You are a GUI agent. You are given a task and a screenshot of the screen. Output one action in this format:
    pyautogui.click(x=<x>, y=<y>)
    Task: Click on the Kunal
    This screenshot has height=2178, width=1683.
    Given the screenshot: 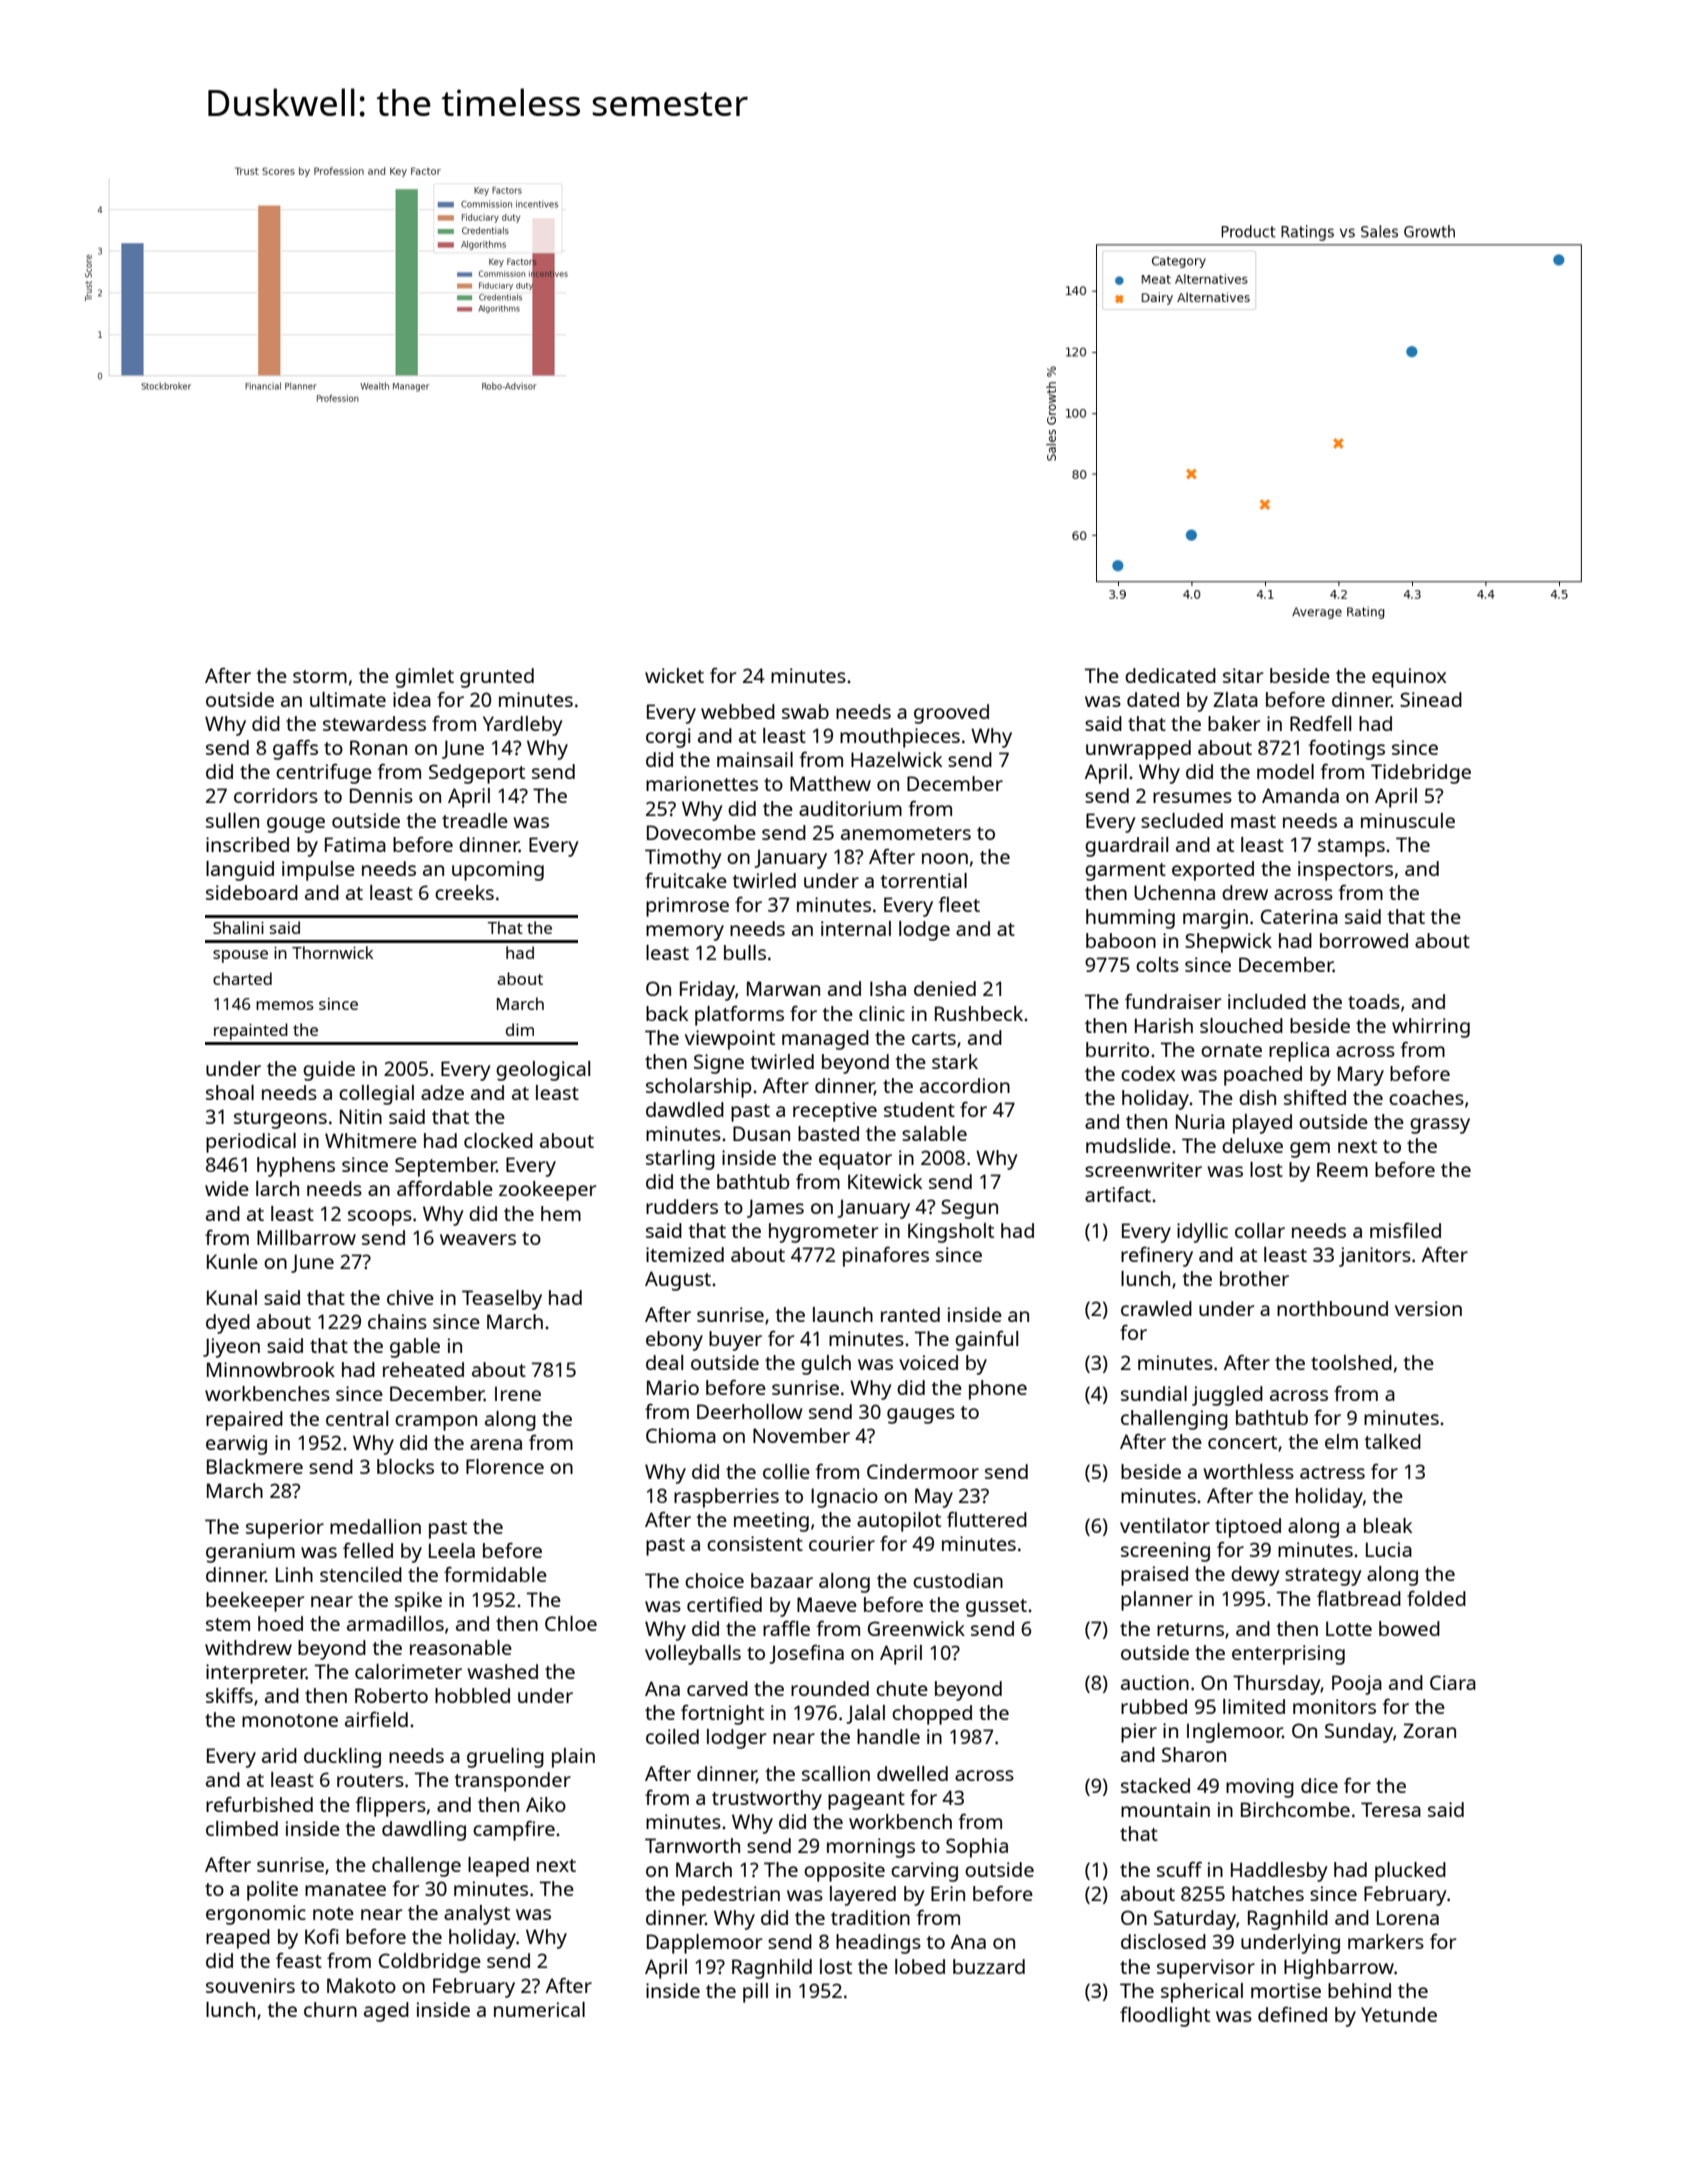 What is the action you would take?
    pyautogui.click(x=232, y=1297)
